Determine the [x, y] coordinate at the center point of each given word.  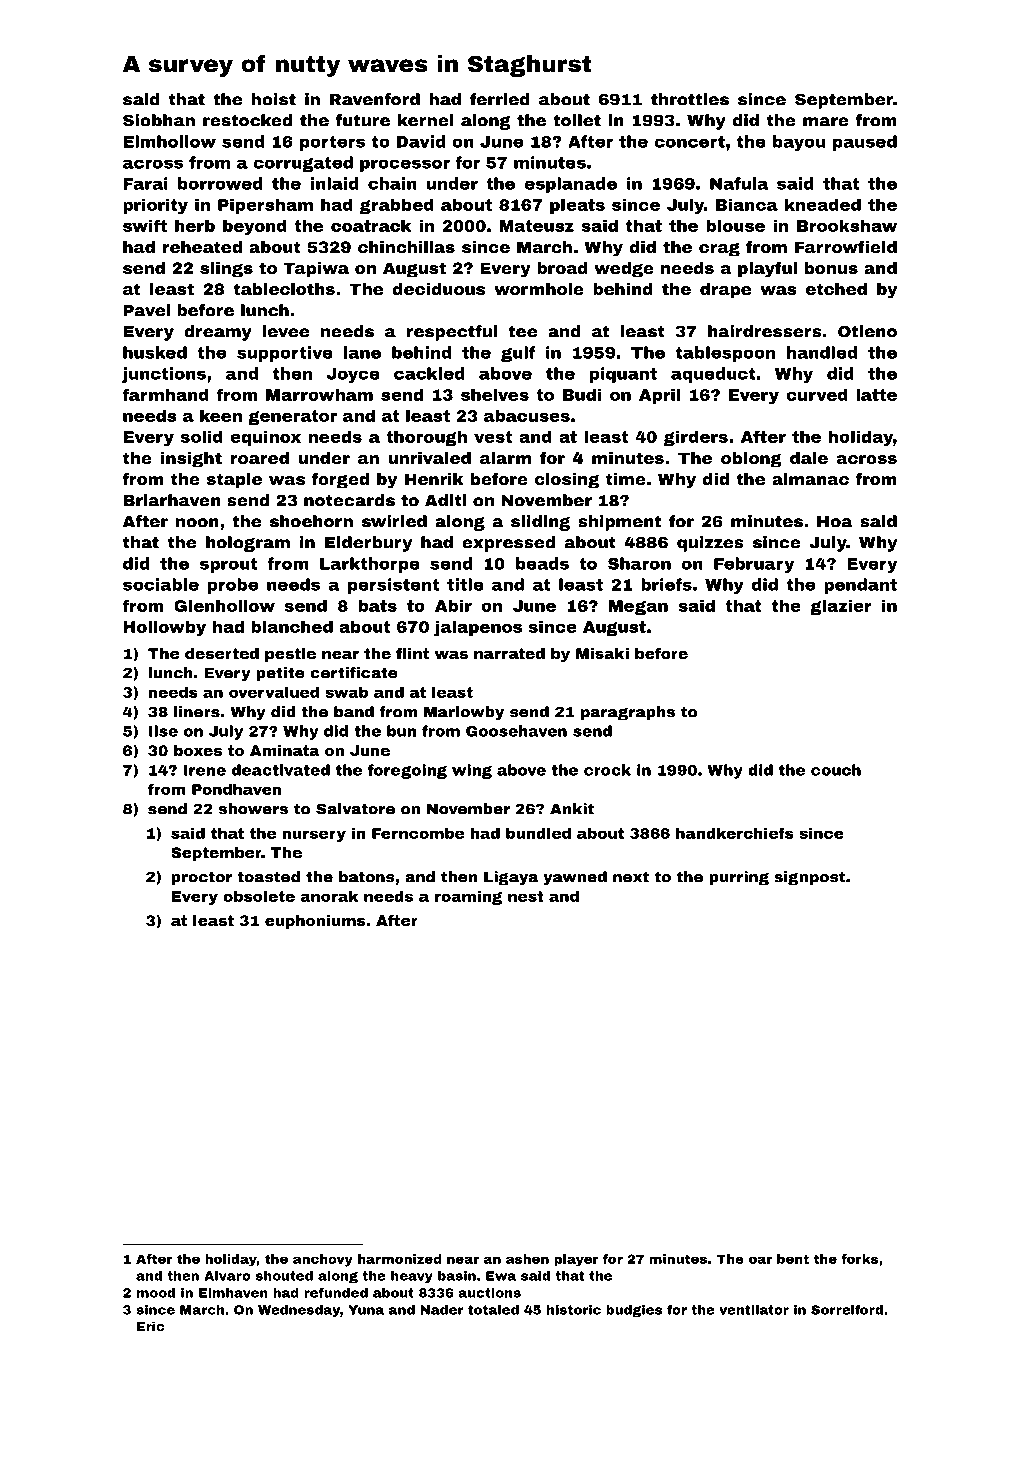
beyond [255, 227]
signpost [809, 878]
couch [836, 770]
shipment [619, 523]
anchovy [323, 1260]
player [576, 1260]
